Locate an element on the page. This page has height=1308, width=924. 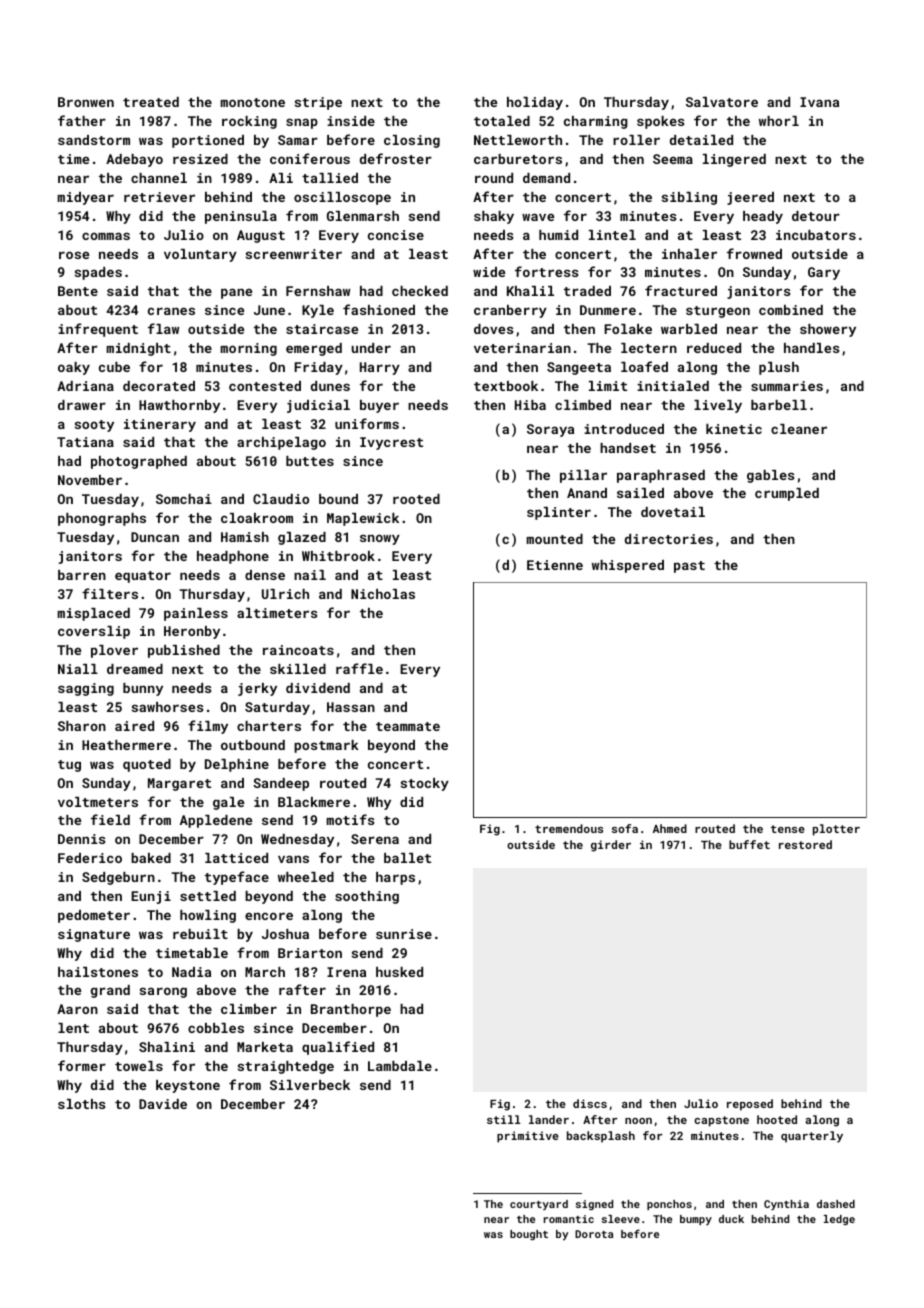
baked is located at coordinates (151, 858).
